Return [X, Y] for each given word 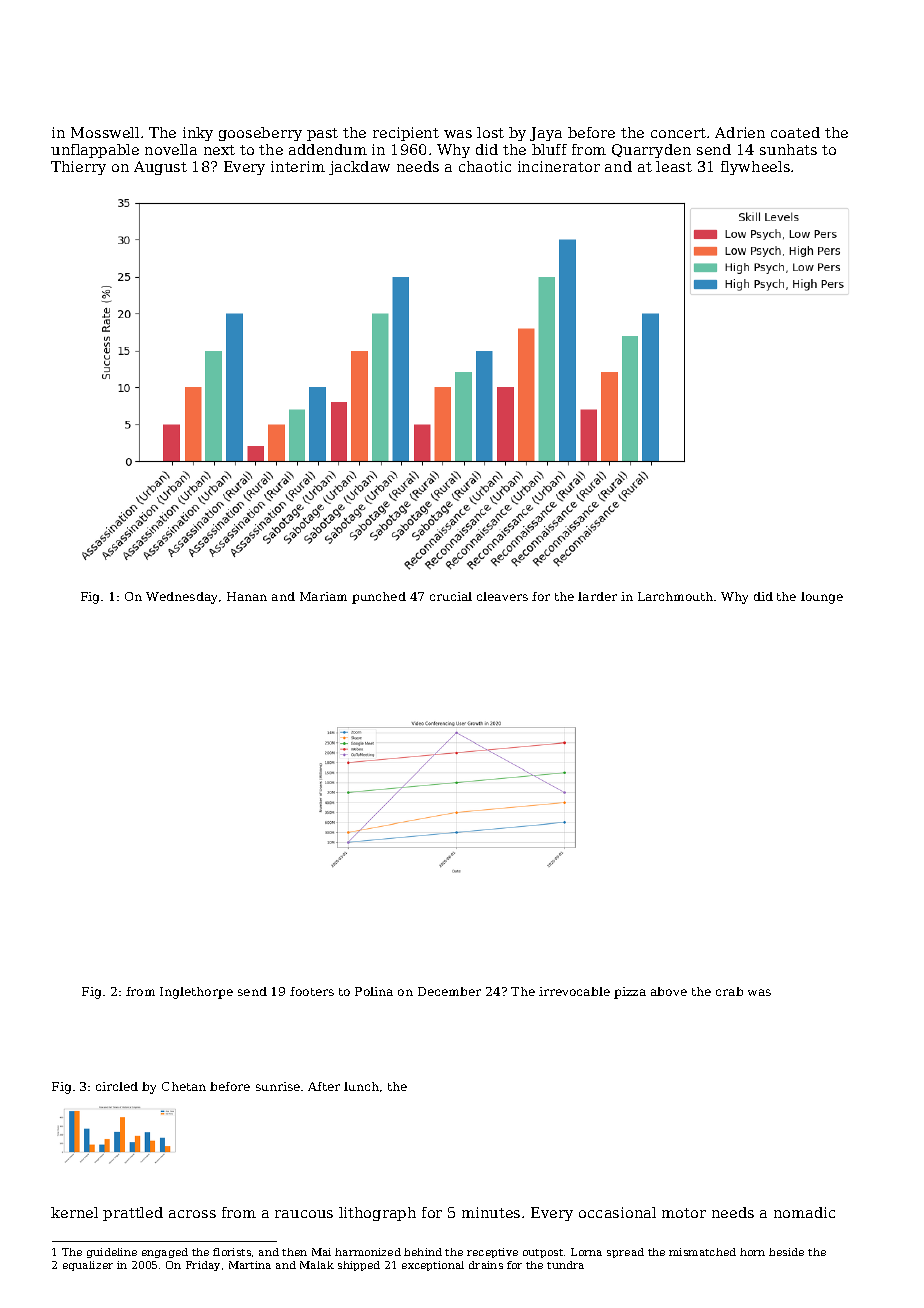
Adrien [740, 132]
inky [198, 134]
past [322, 134]
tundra [565, 1265]
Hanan [247, 596]
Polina [374, 991]
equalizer [88, 1266]
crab [729, 991]
